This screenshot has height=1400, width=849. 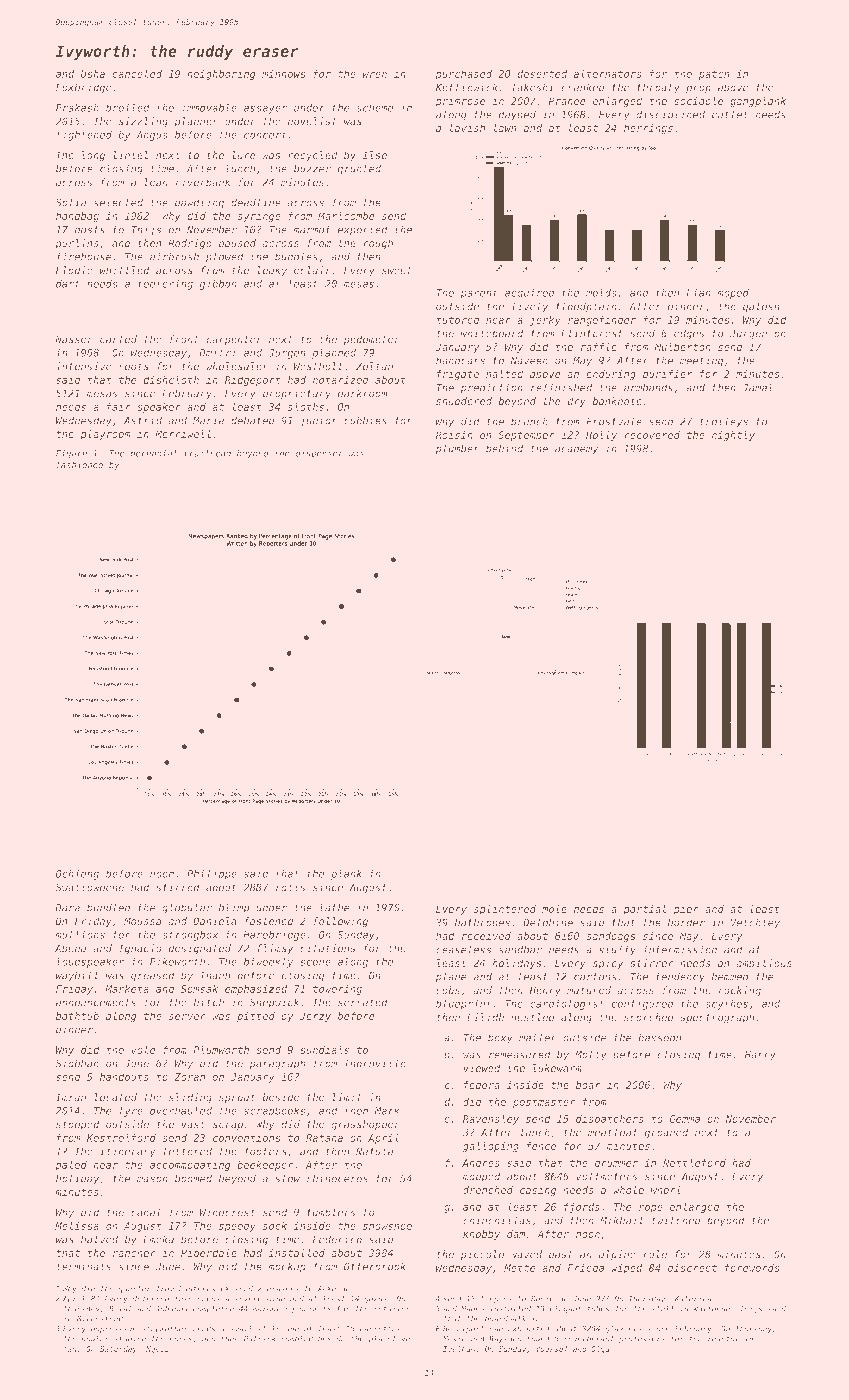 I want to click on Vetchley, so click(x=755, y=923).
